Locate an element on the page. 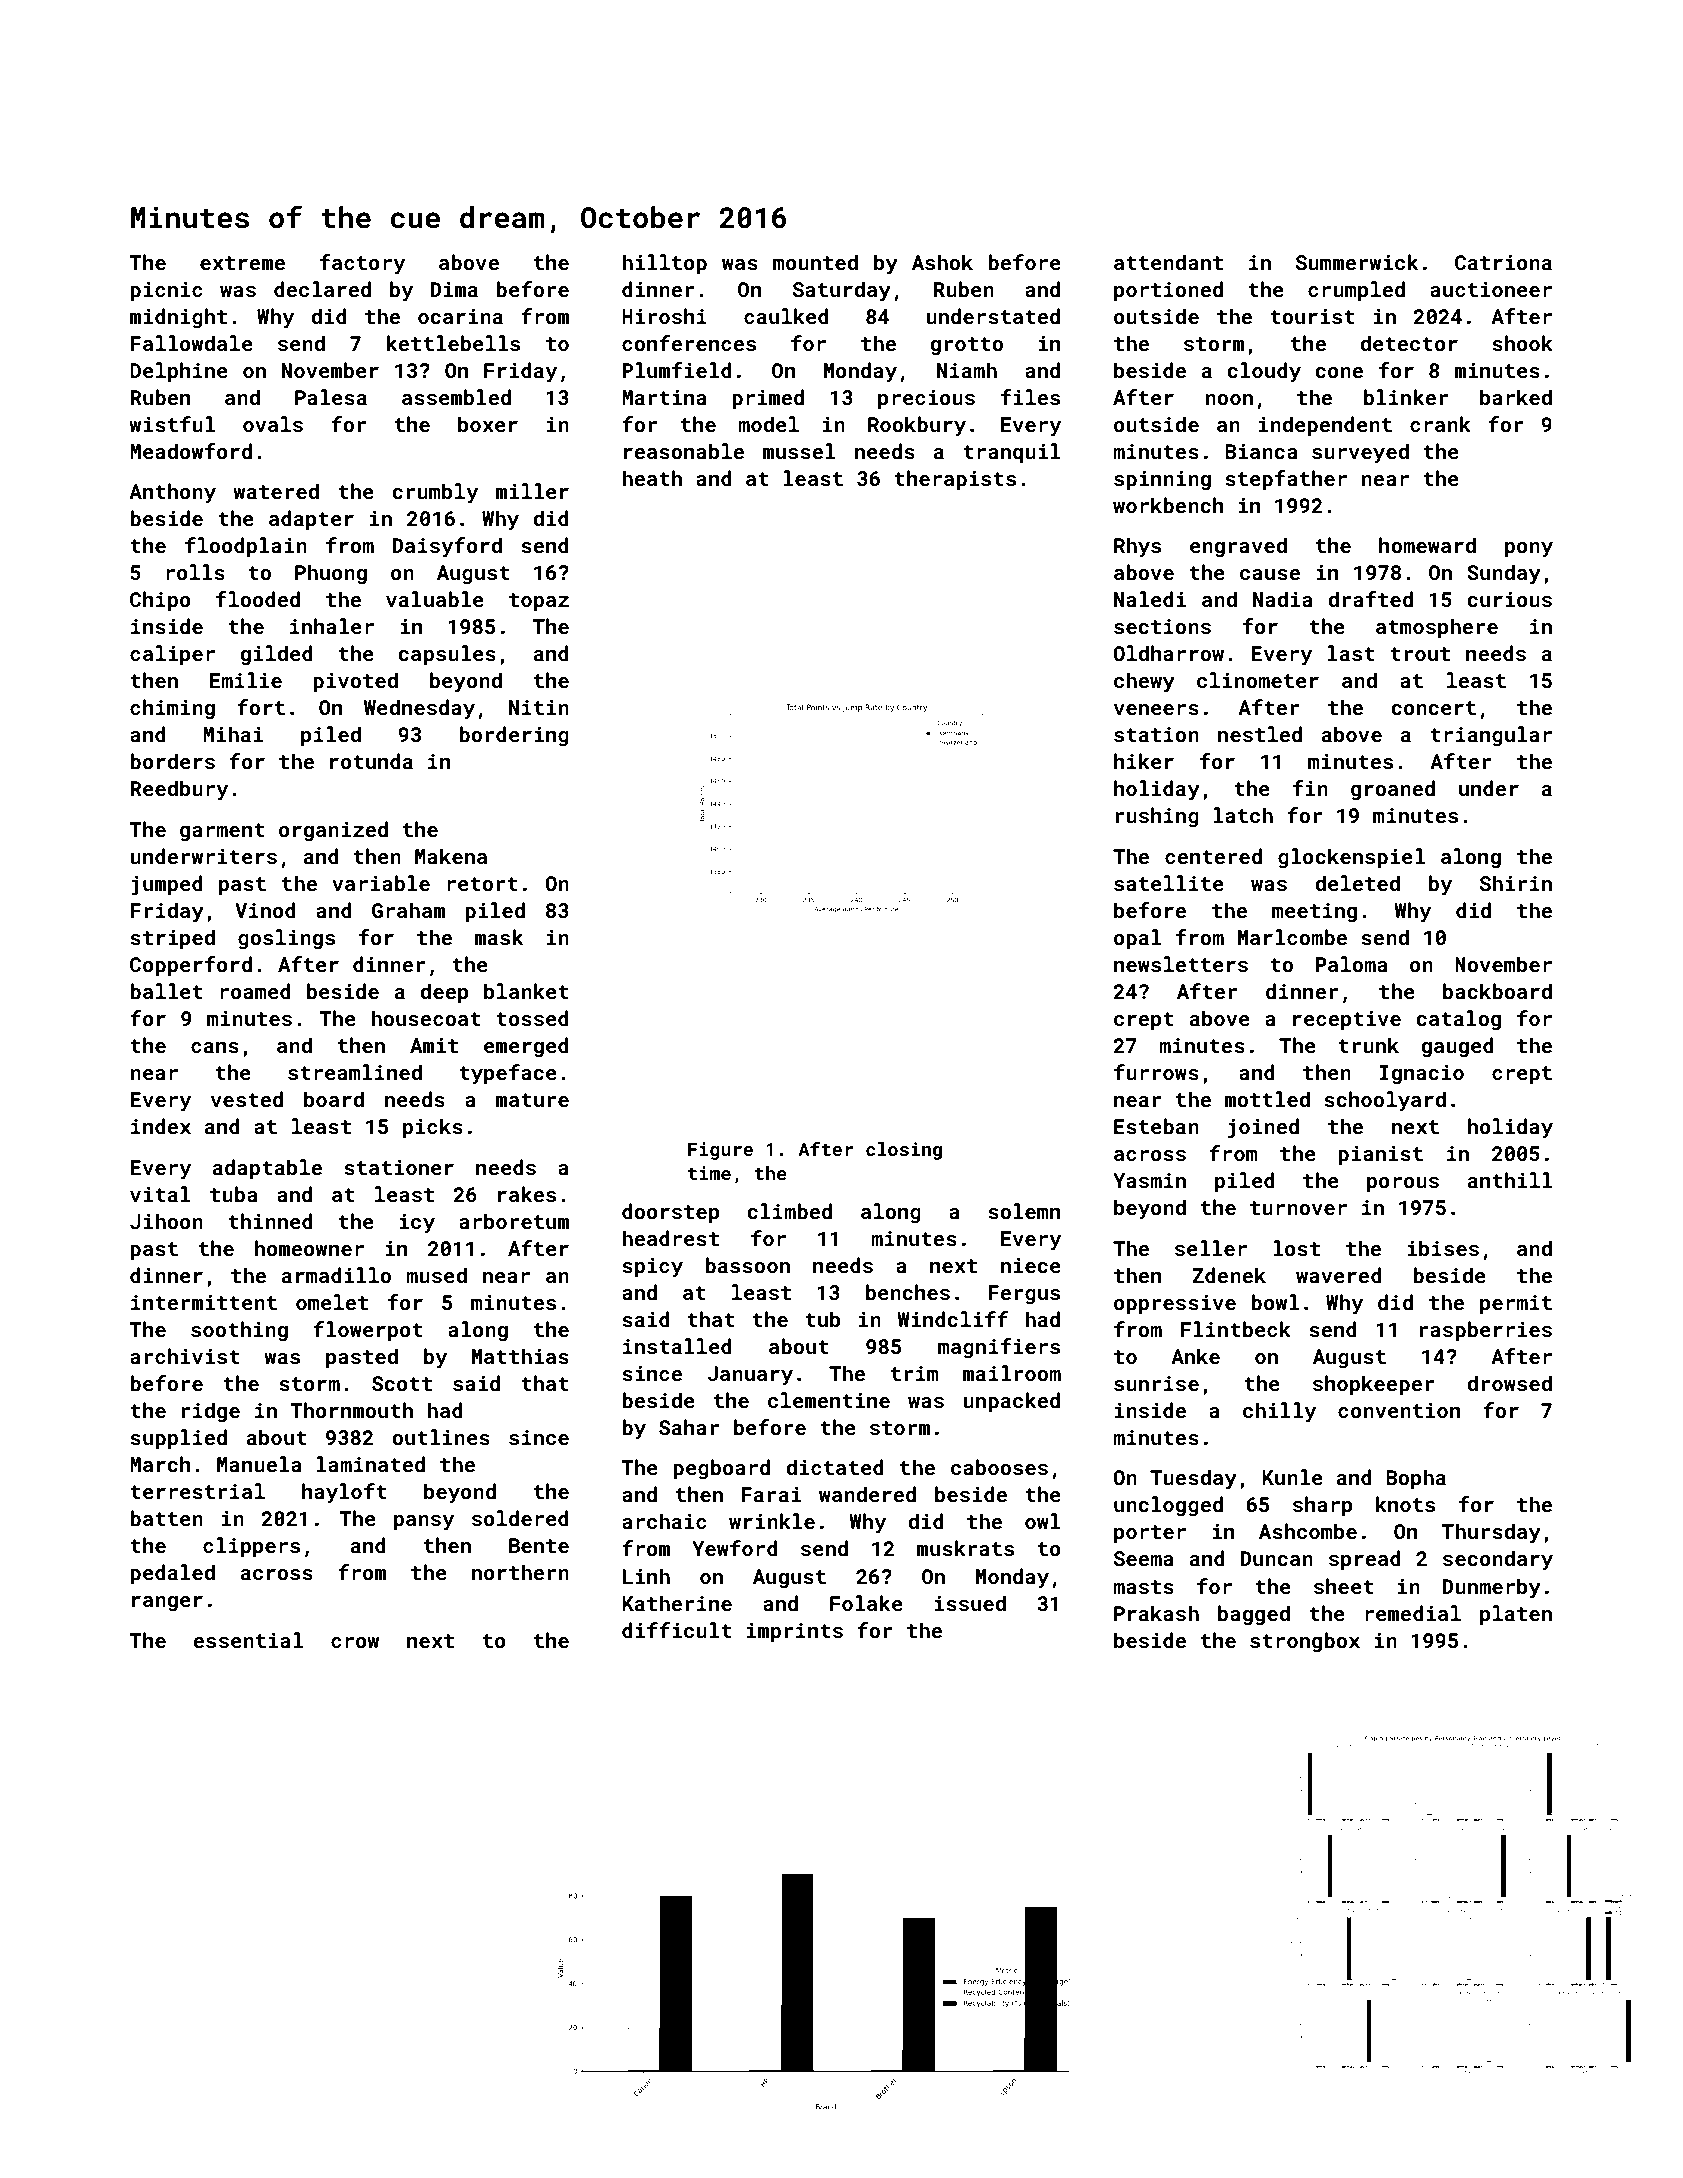  Rookbury is located at coordinates (917, 426).
